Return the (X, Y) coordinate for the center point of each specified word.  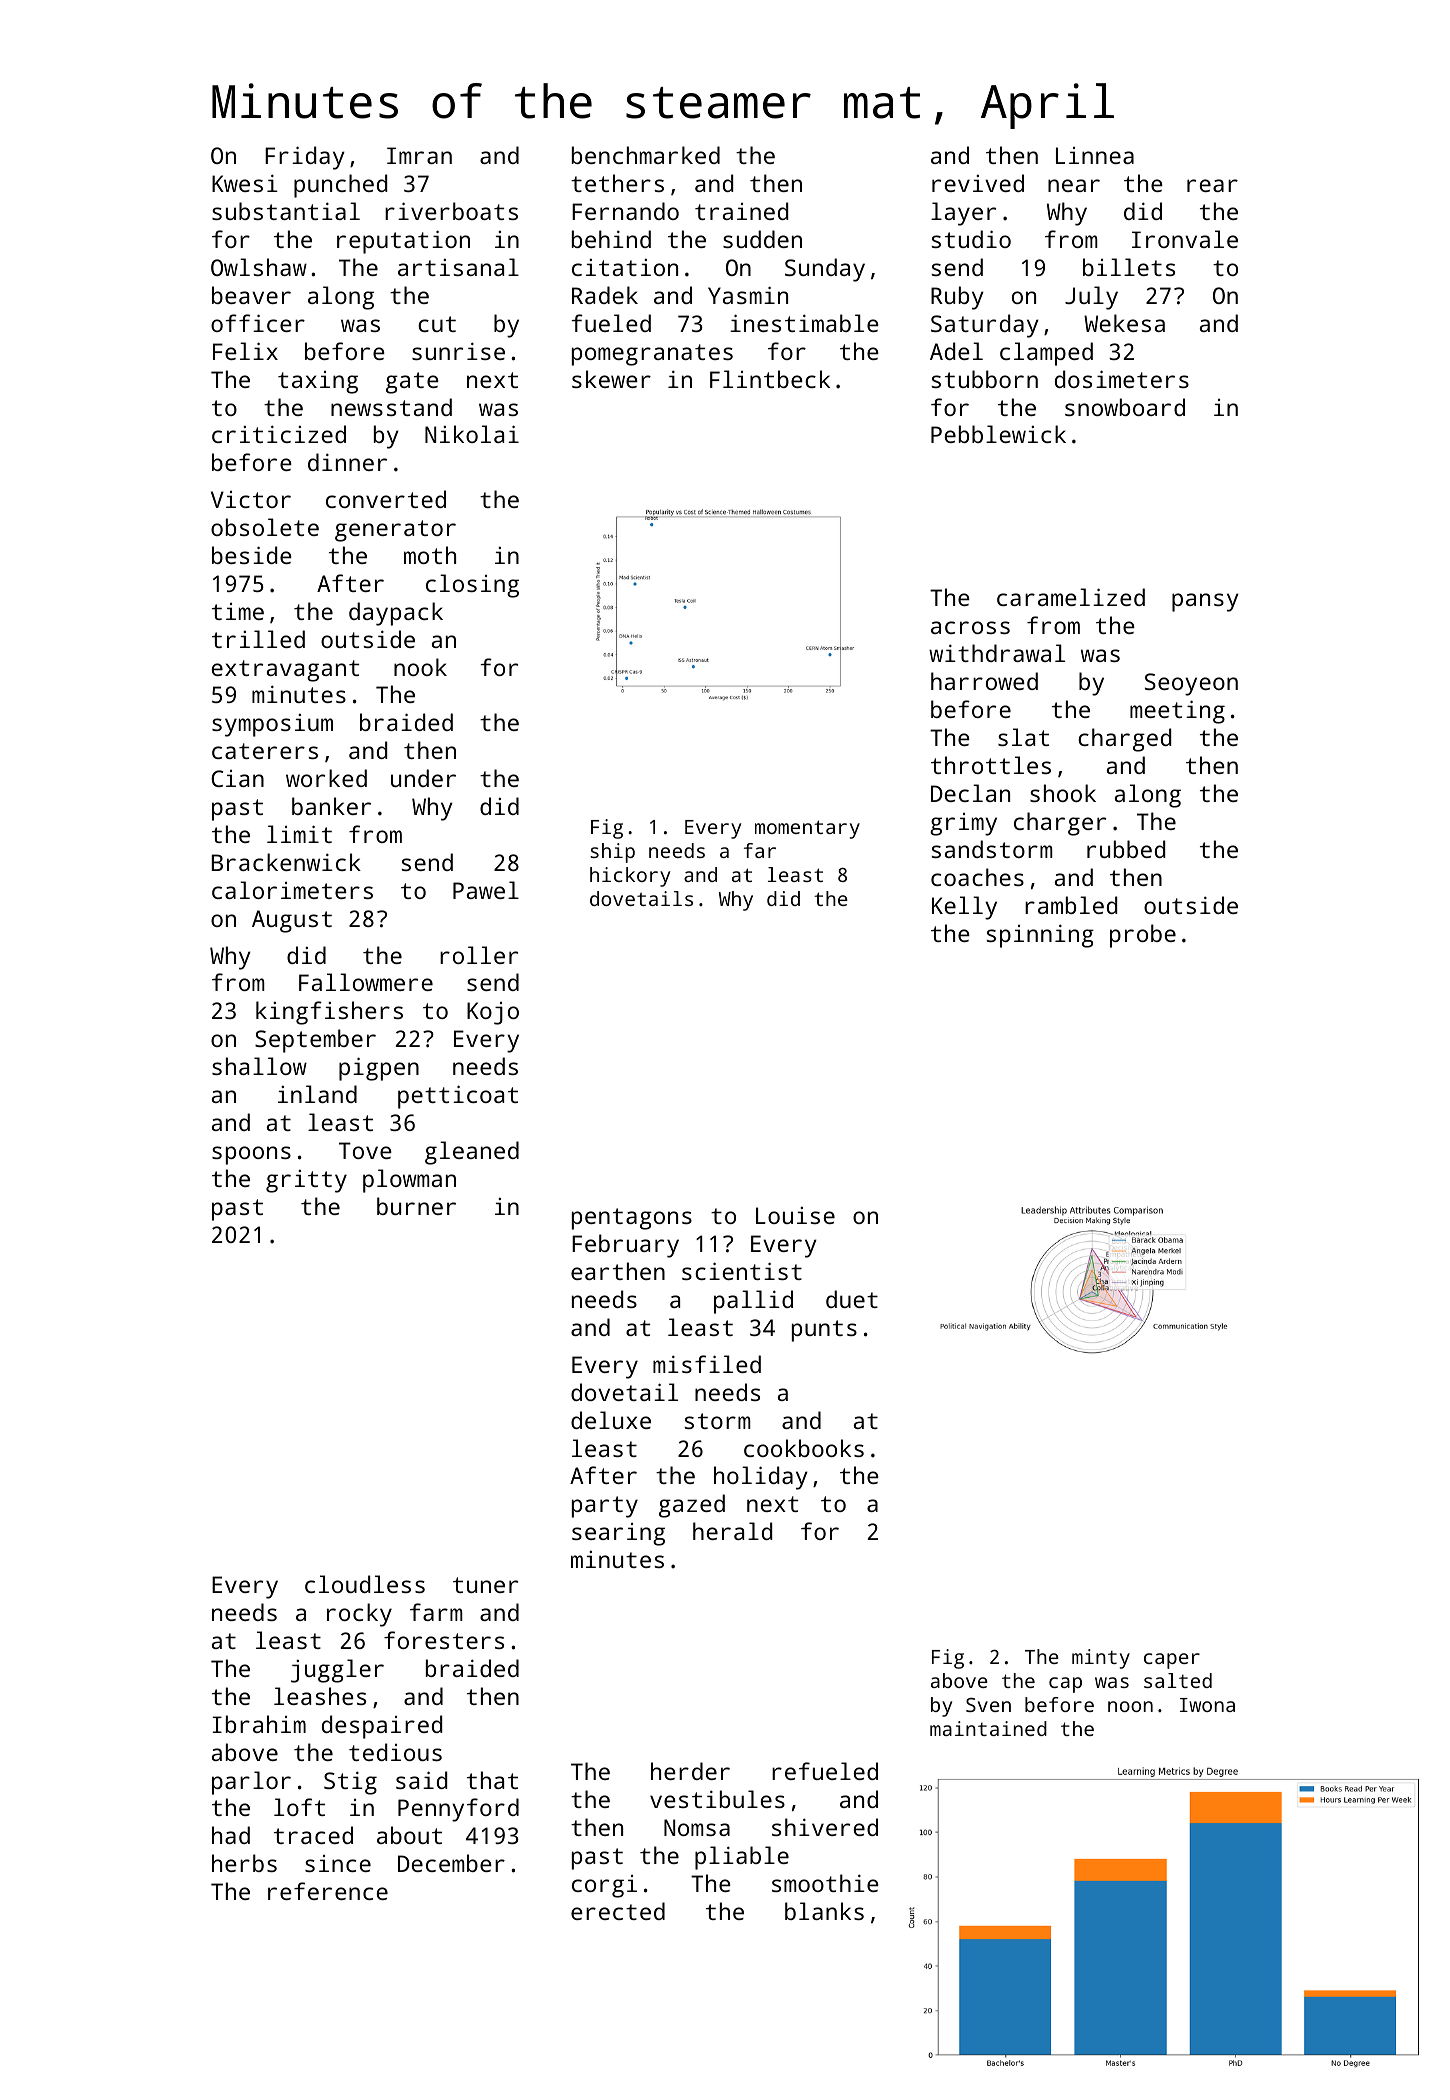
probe (1143, 936)
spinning (1040, 936)
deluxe (611, 1420)
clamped (1046, 354)
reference (328, 1891)
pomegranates (652, 355)
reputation (403, 242)
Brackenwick (286, 862)
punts (824, 1331)
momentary (807, 829)
